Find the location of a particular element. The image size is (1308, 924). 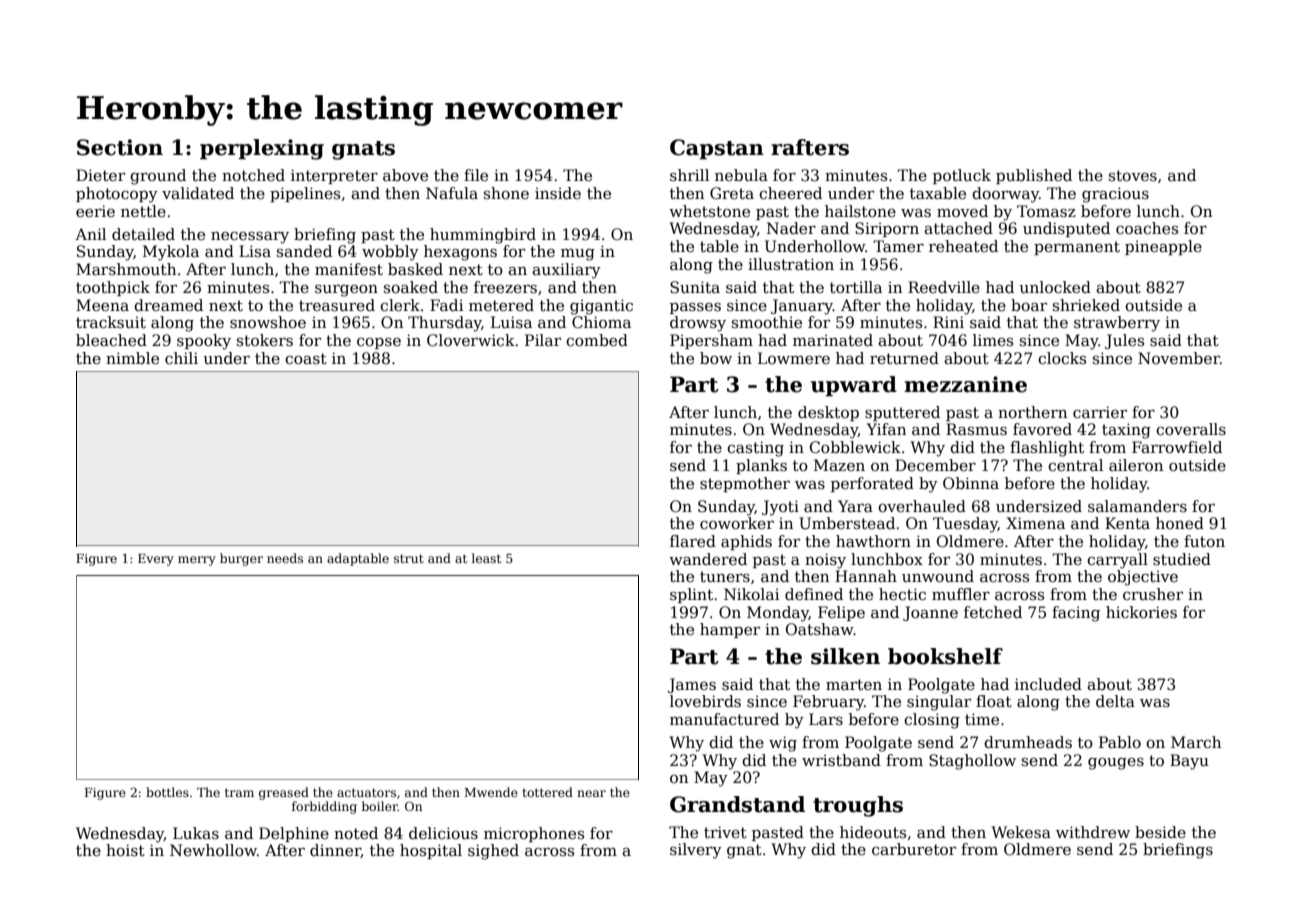

dreamed is located at coordinates (168, 305).
